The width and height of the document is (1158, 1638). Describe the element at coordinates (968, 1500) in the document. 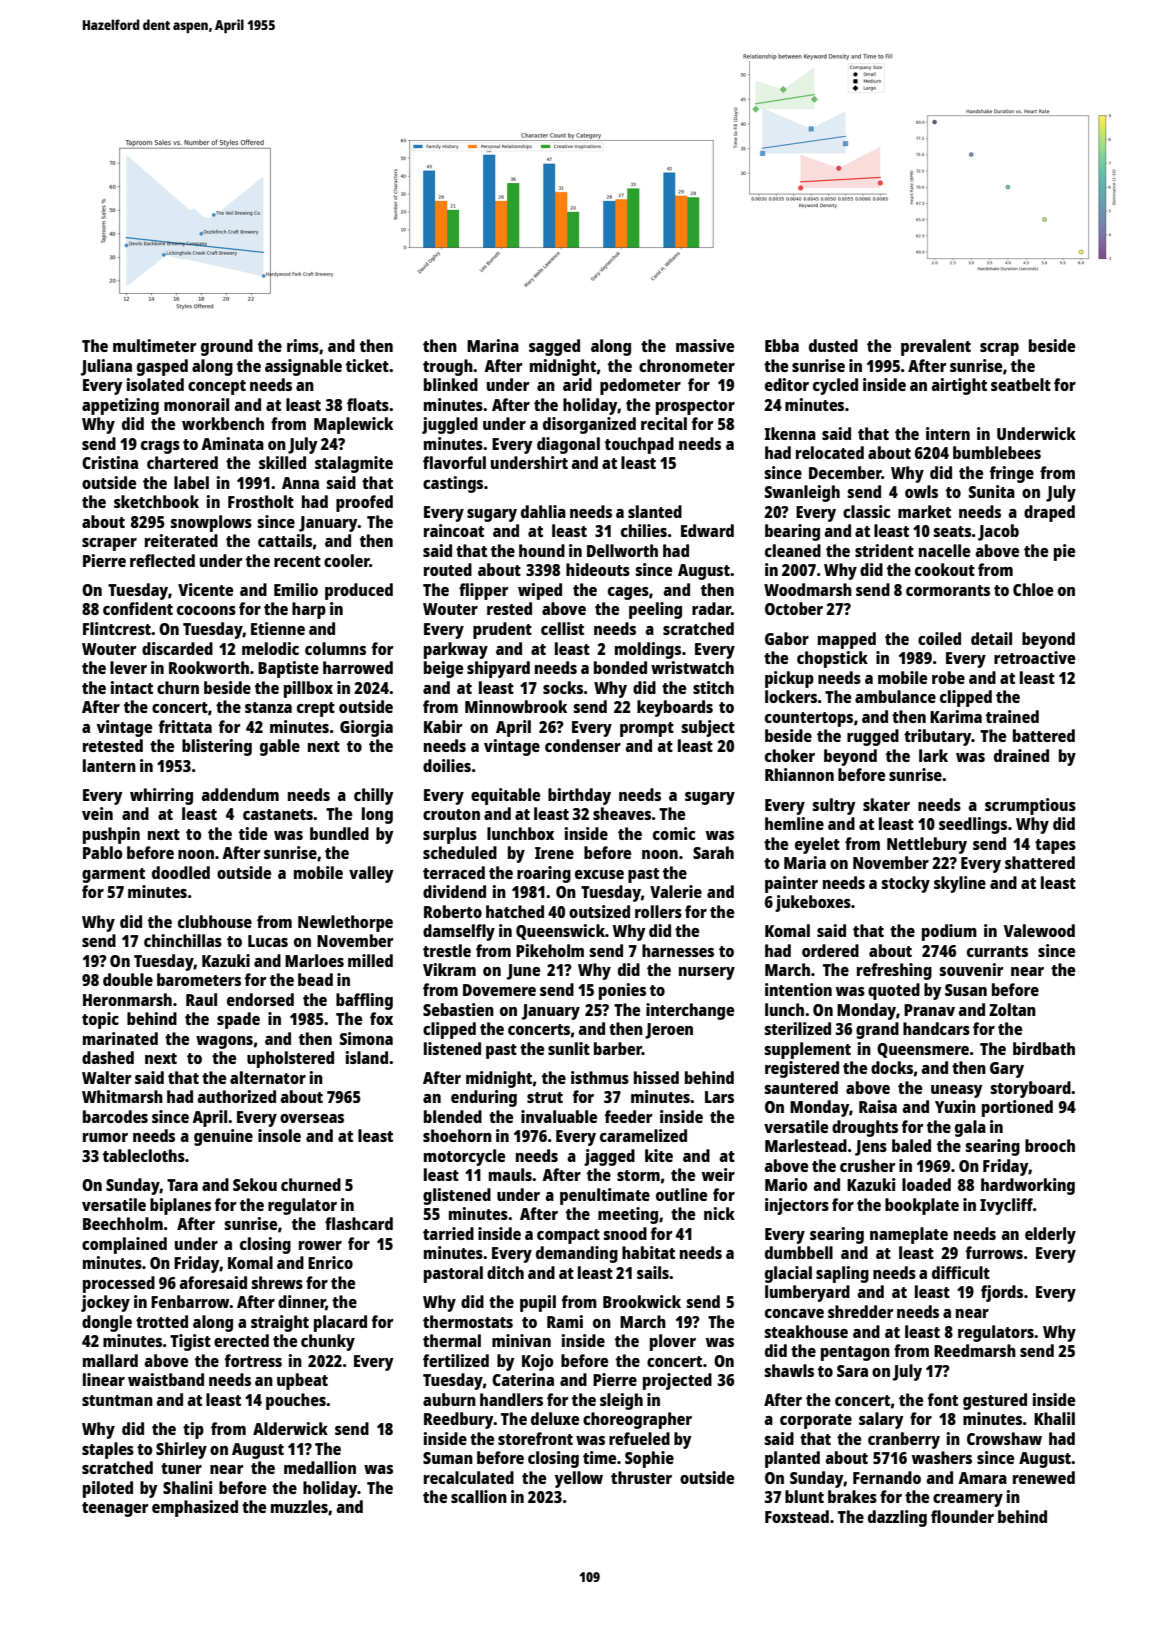

I see `creamery` at that location.
